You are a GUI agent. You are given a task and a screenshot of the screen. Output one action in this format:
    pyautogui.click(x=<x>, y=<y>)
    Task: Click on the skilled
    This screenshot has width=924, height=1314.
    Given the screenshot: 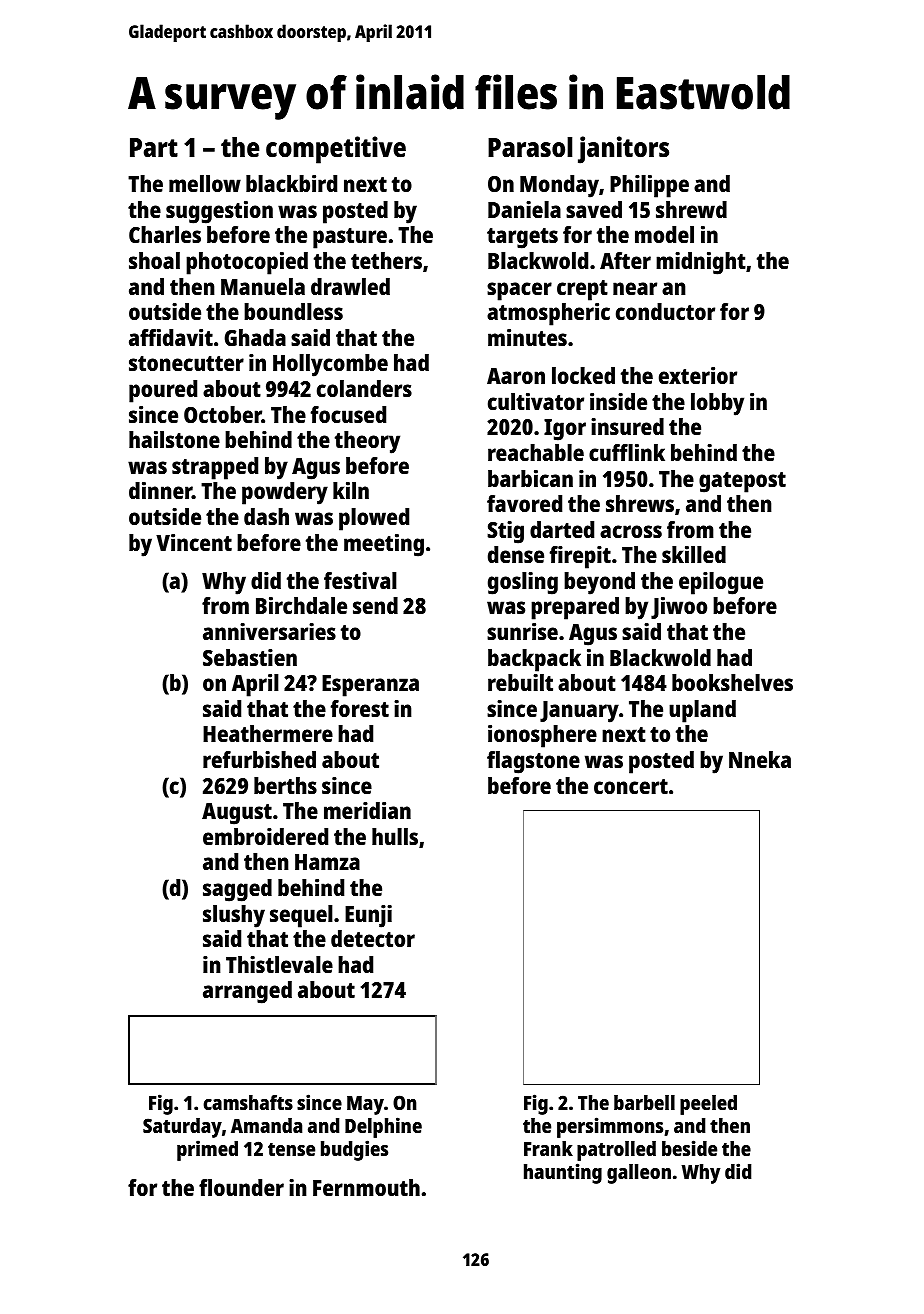 What is the action you would take?
    pyautogui.click(x=694, y=554)
